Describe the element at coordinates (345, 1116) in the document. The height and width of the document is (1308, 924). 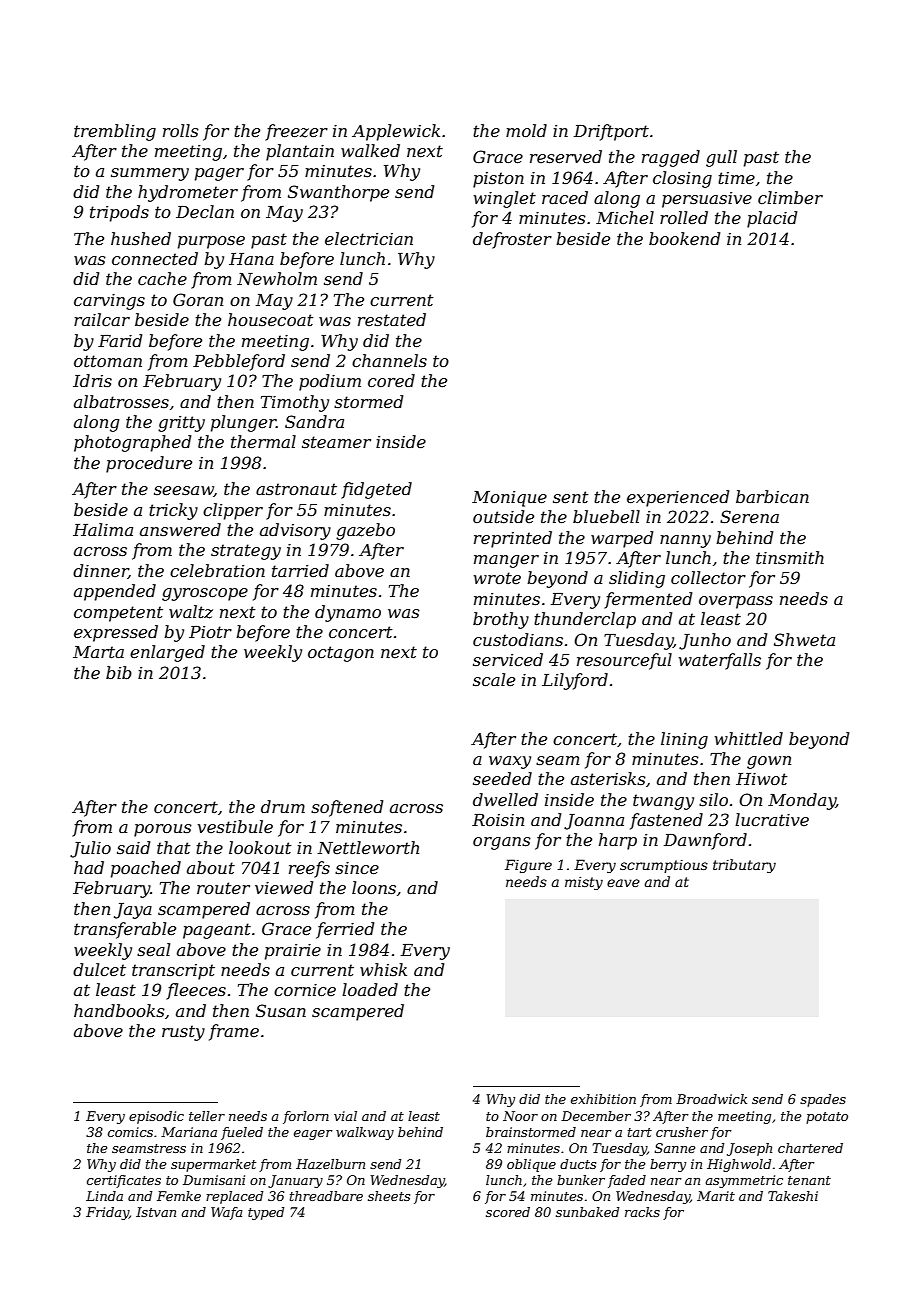
I see `vial` at that location.
